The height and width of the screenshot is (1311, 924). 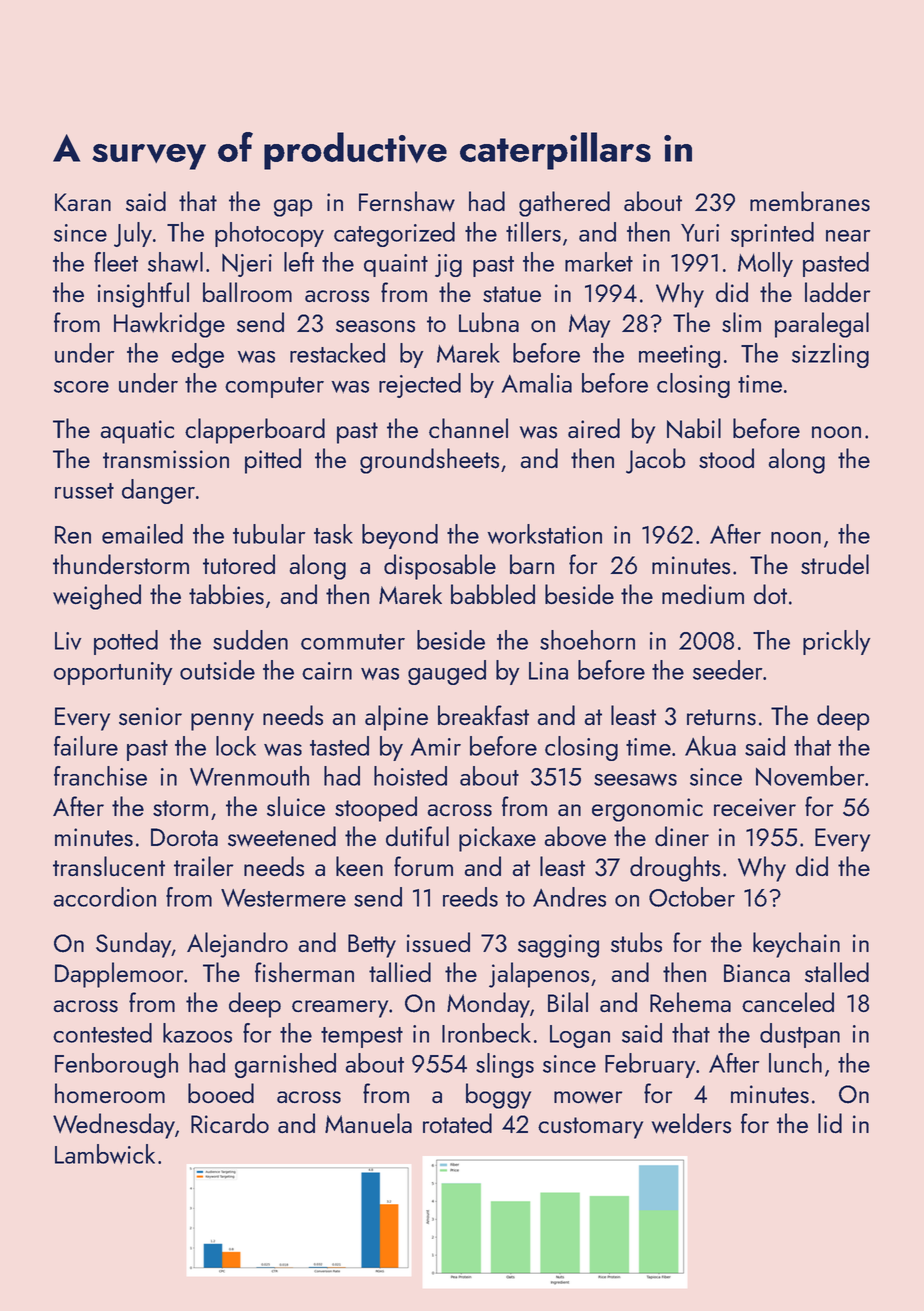 I want to click on insightful, so click(x=143, y=295).
